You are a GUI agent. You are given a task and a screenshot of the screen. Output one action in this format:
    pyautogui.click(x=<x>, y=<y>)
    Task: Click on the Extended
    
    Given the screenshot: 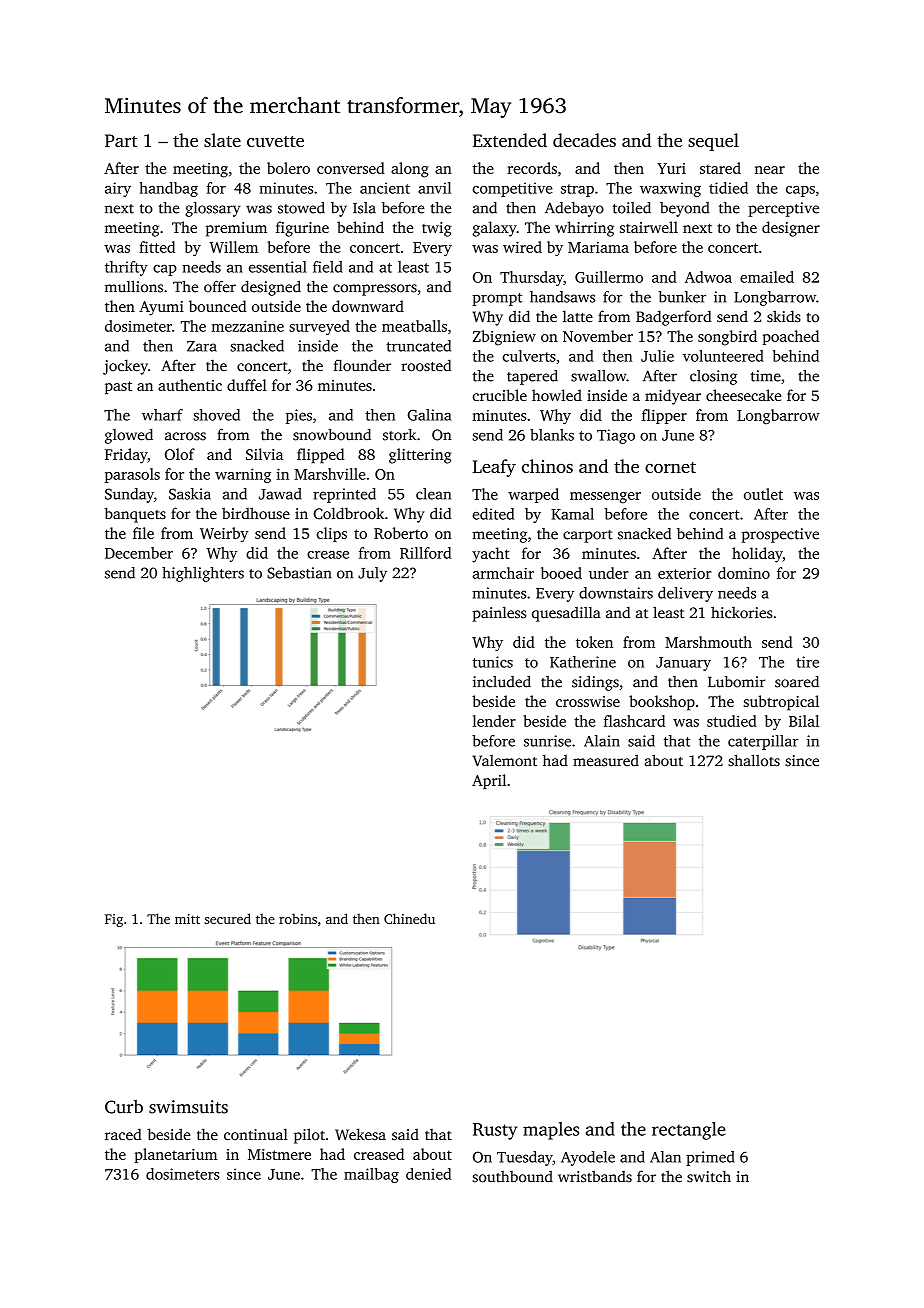 What is the action you would take?
    pyautogui.click(x=510, y=140)
